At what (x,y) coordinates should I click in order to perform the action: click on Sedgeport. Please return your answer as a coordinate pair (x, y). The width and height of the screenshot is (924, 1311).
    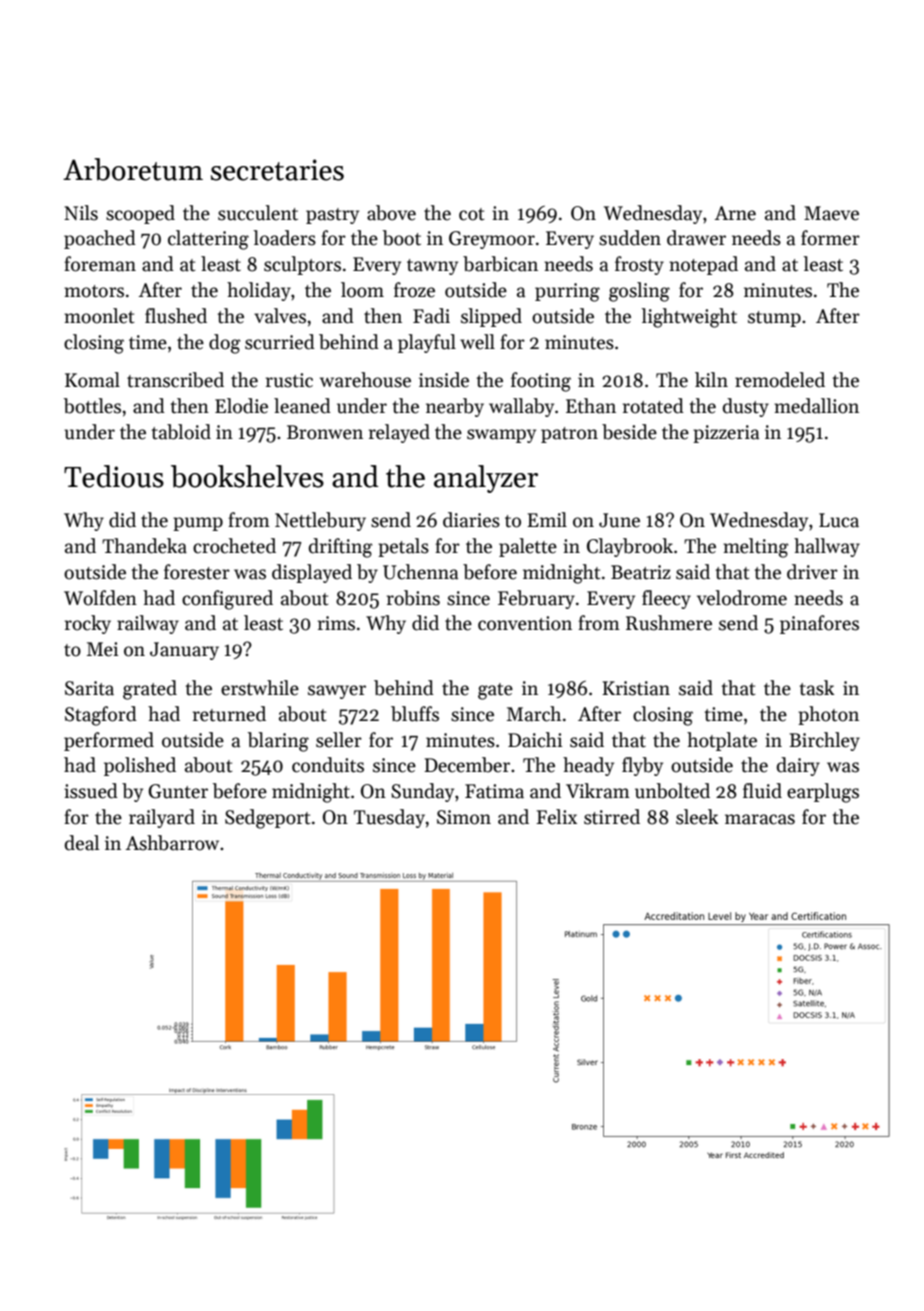
    Looking at the image, I should click on (268, 819).
